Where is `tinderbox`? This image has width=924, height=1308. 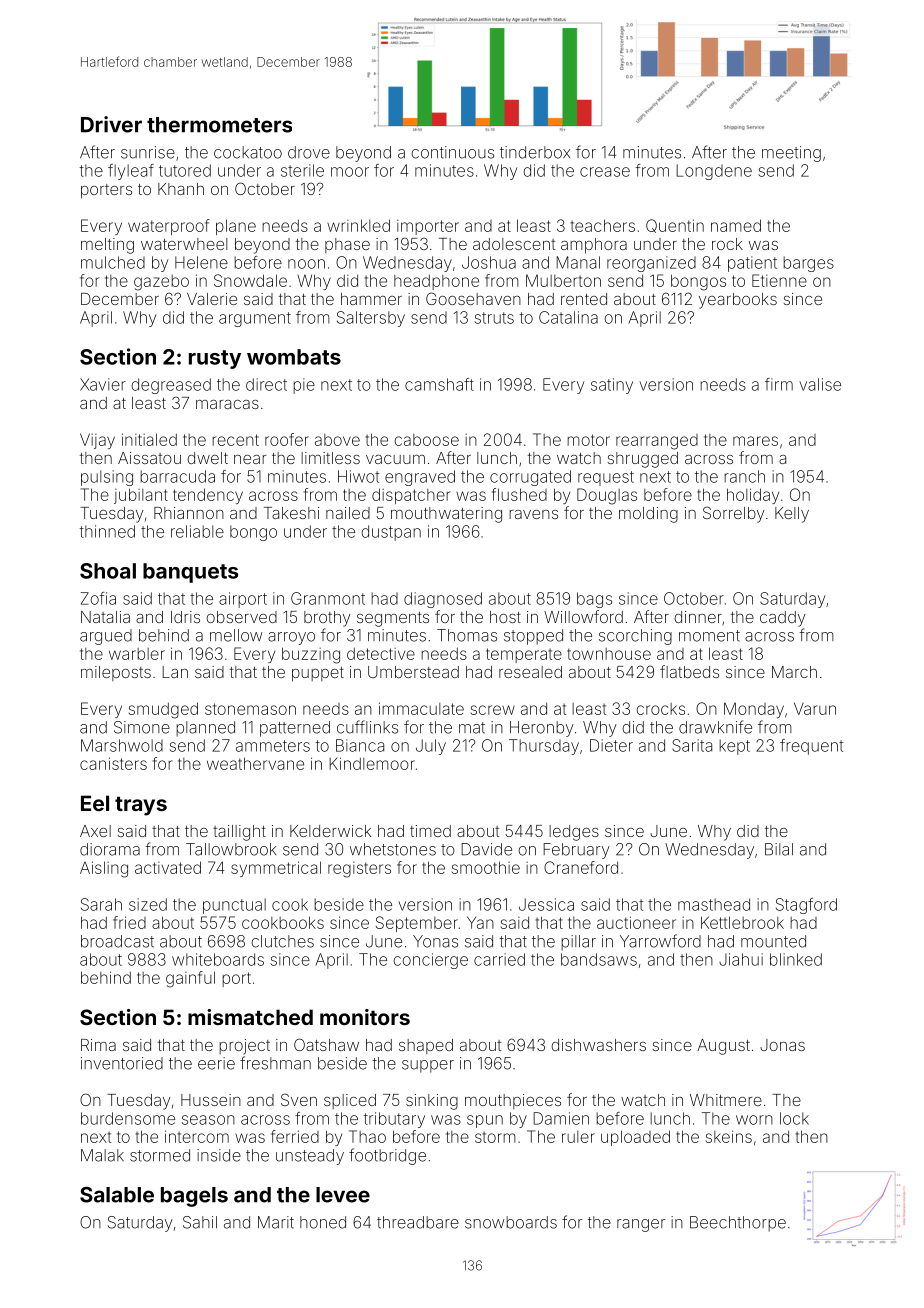
tinderbox is located at coordinates (535, 152).
